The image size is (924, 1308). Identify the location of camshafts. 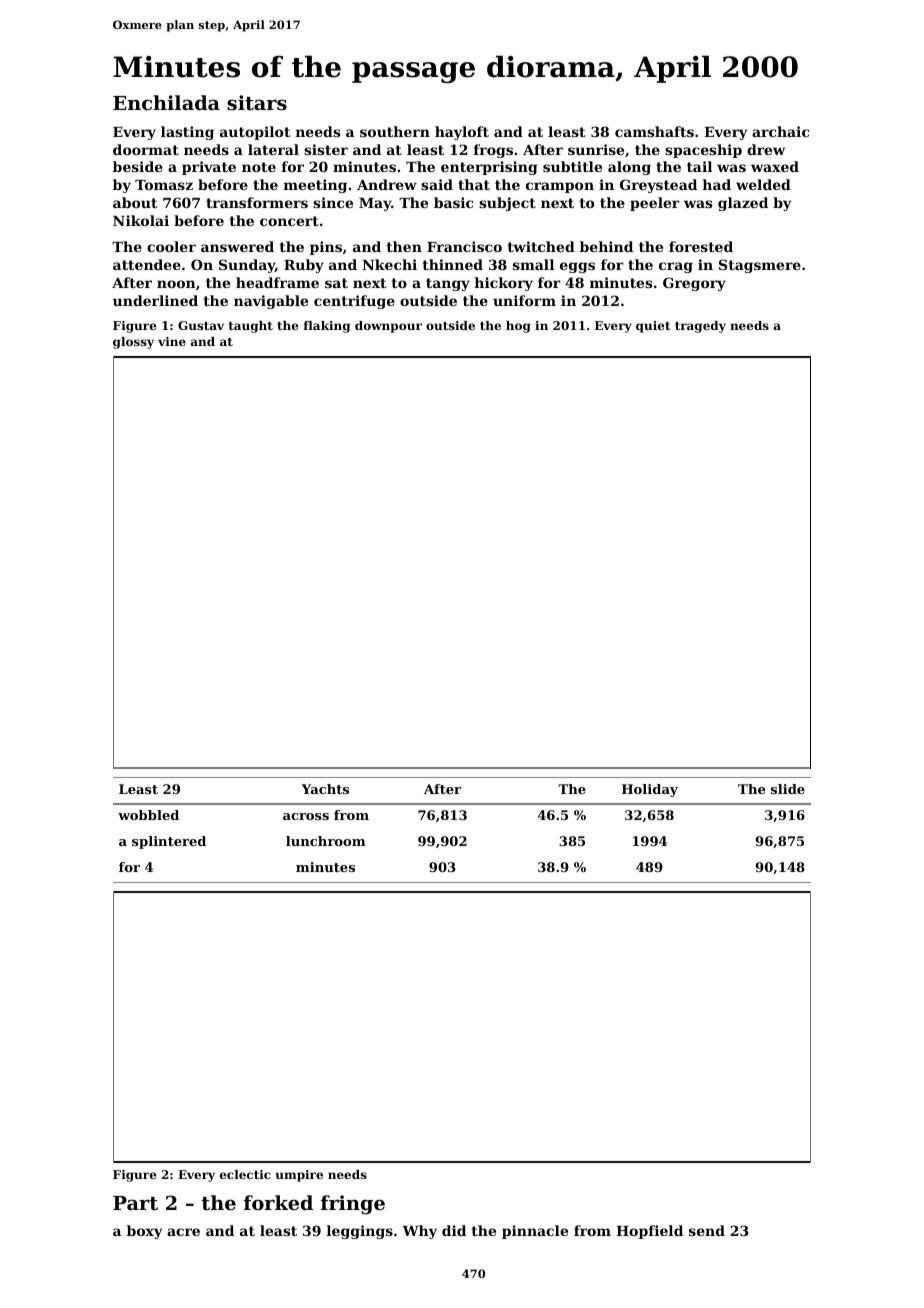
(654, 131).
